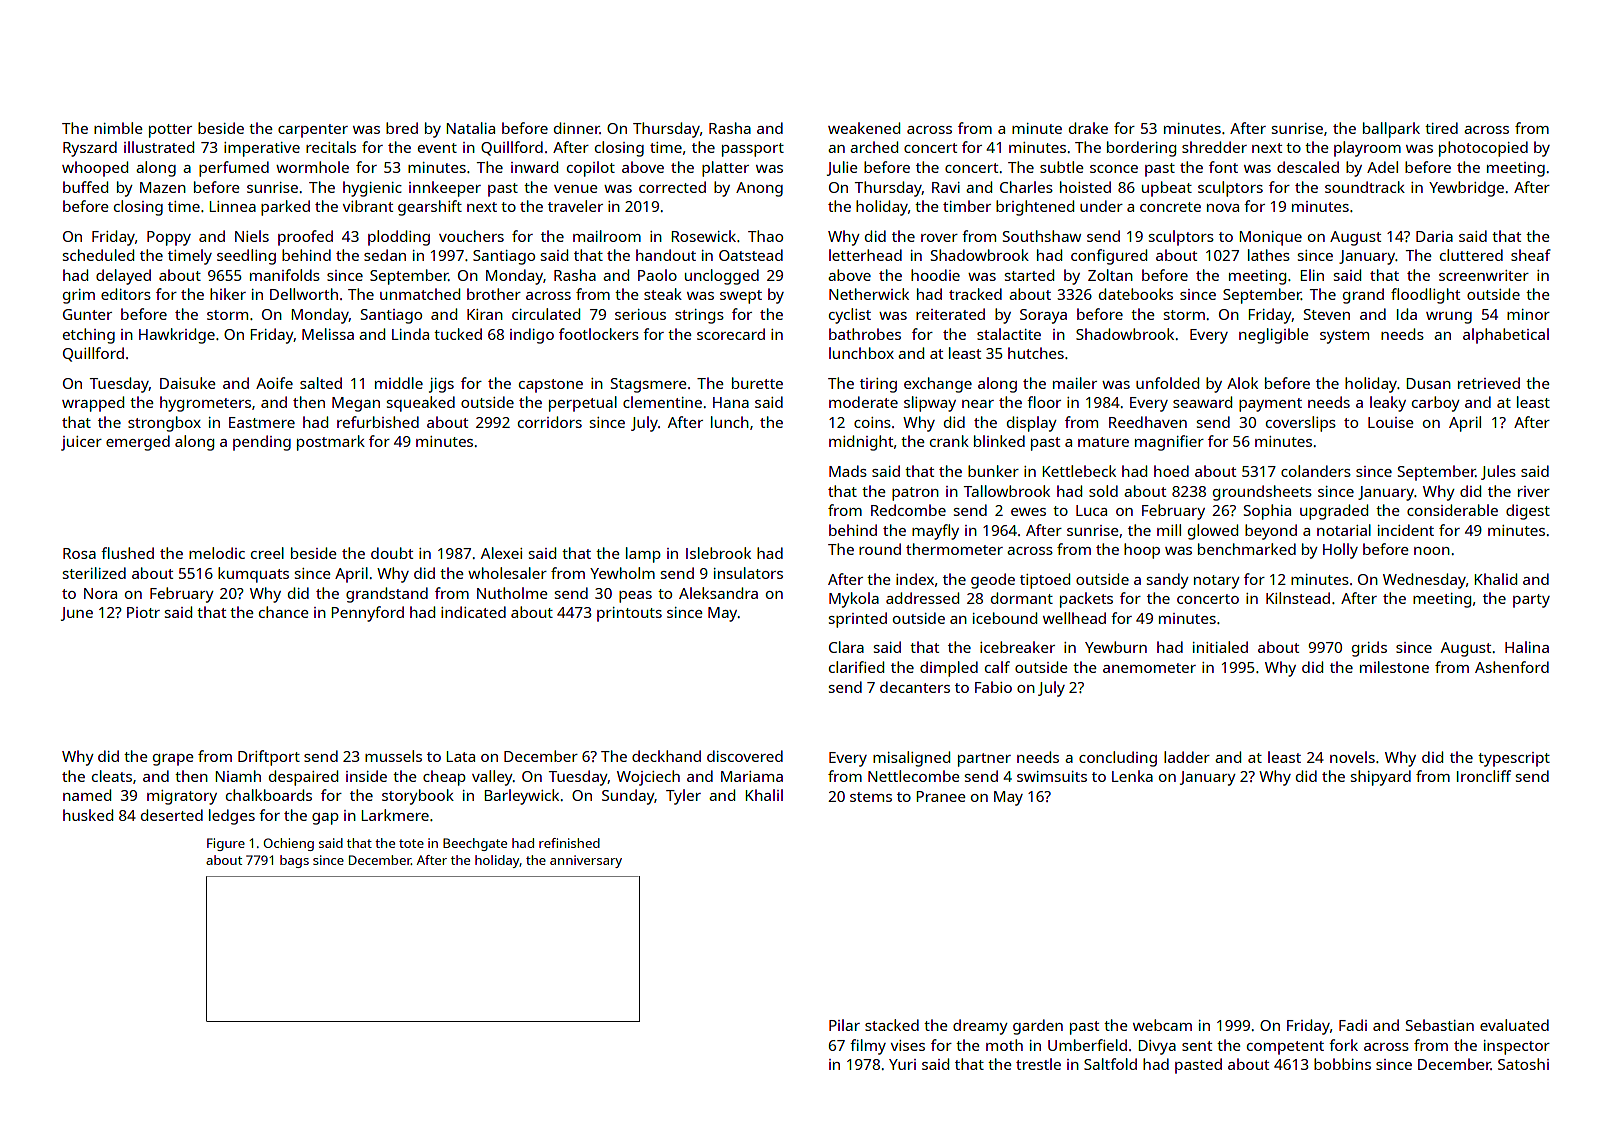 The height and width of the image is (1140, 1612). I want to click on bags, so click(294, 861).
